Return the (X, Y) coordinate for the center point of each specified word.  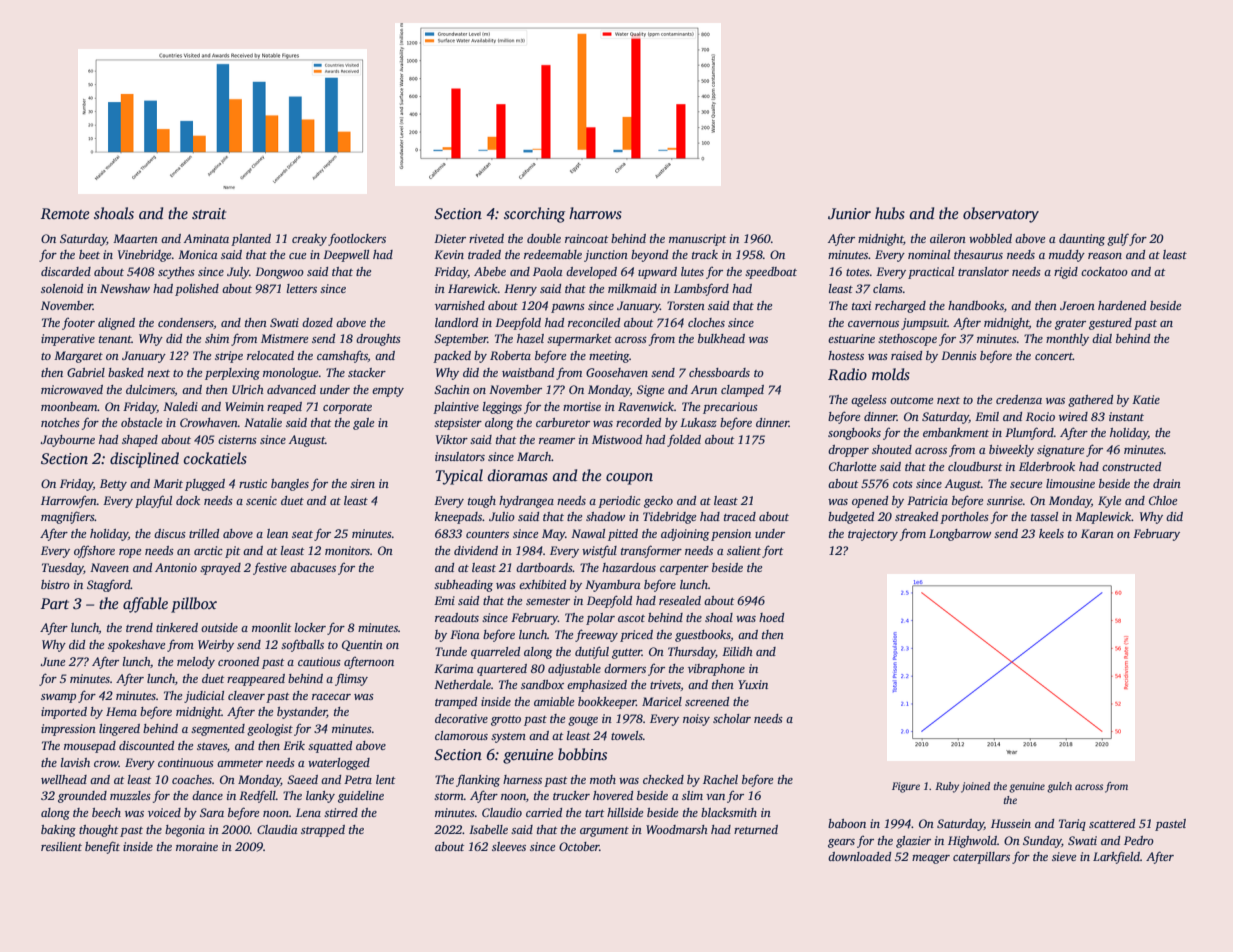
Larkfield (1116, 857)
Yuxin (753, 684)
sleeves (509, 846)
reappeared (256, 680)
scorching (534, 215)
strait (209, 213)
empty (388, 392)
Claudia (277, 829)
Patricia (927, 500)
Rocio (1040, 416)
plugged (205, 485)
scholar (732, 718)
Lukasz (698, 422)
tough (482, 502)
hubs (890, 213)
